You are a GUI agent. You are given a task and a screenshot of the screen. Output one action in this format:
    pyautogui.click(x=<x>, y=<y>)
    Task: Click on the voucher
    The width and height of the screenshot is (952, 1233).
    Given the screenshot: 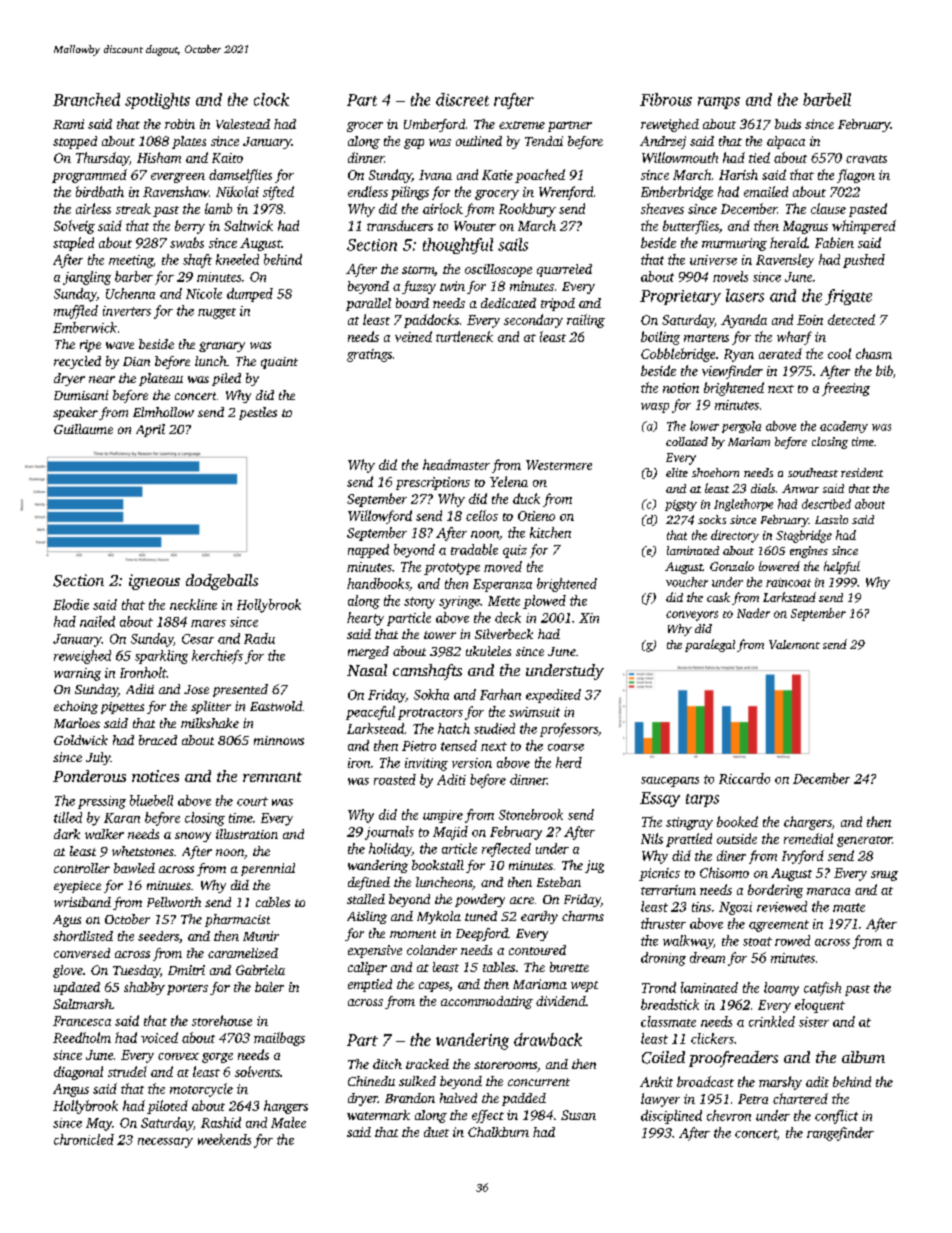 What is the action you would take?
    pyautogui.click(x=687, y=582)
